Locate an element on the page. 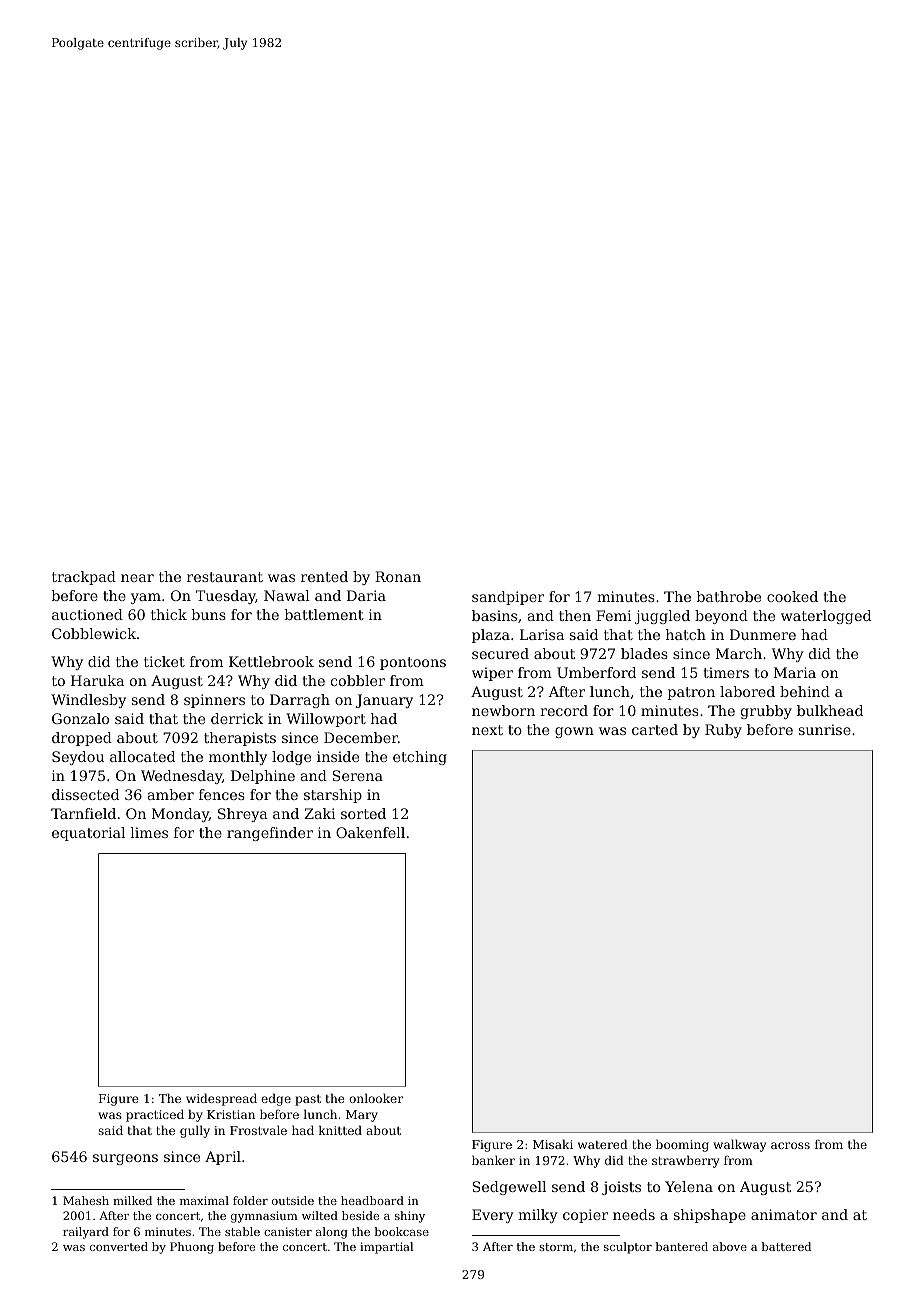 This page has width=924, height=1308. next is located at coordinates (487, 730).
